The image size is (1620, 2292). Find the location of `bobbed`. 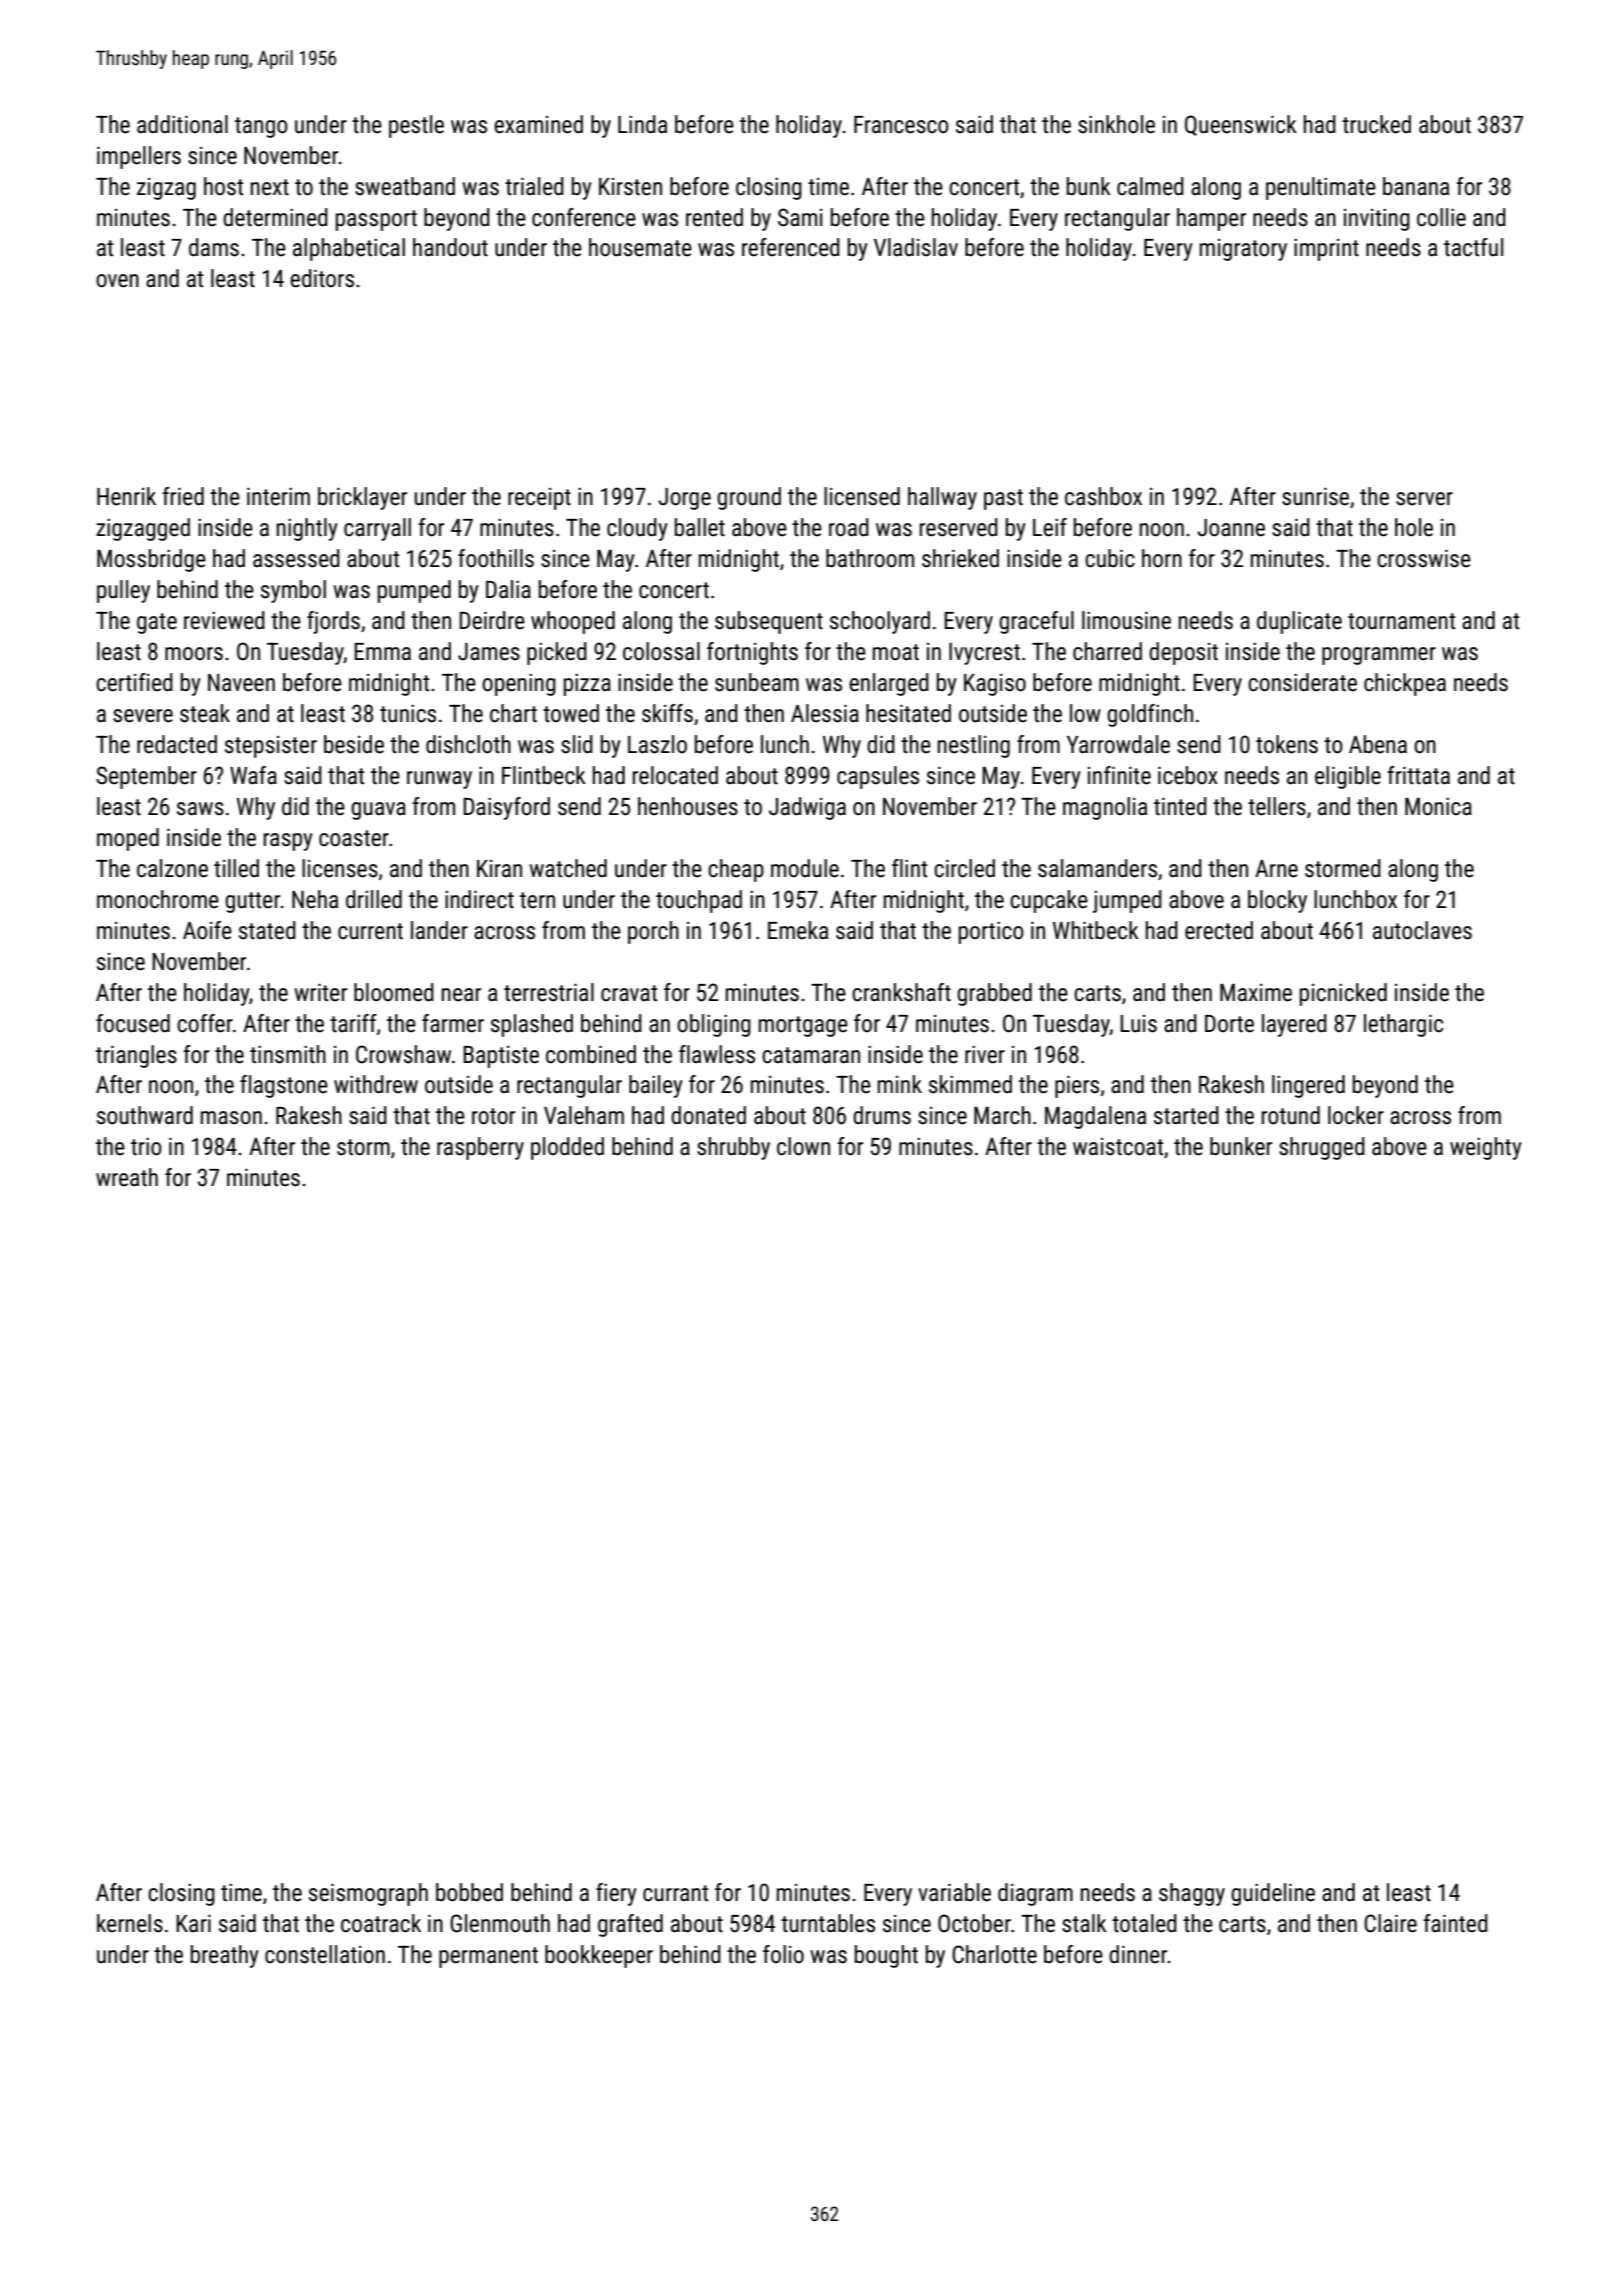

bobbed is located at coordinates (469, 1892).
